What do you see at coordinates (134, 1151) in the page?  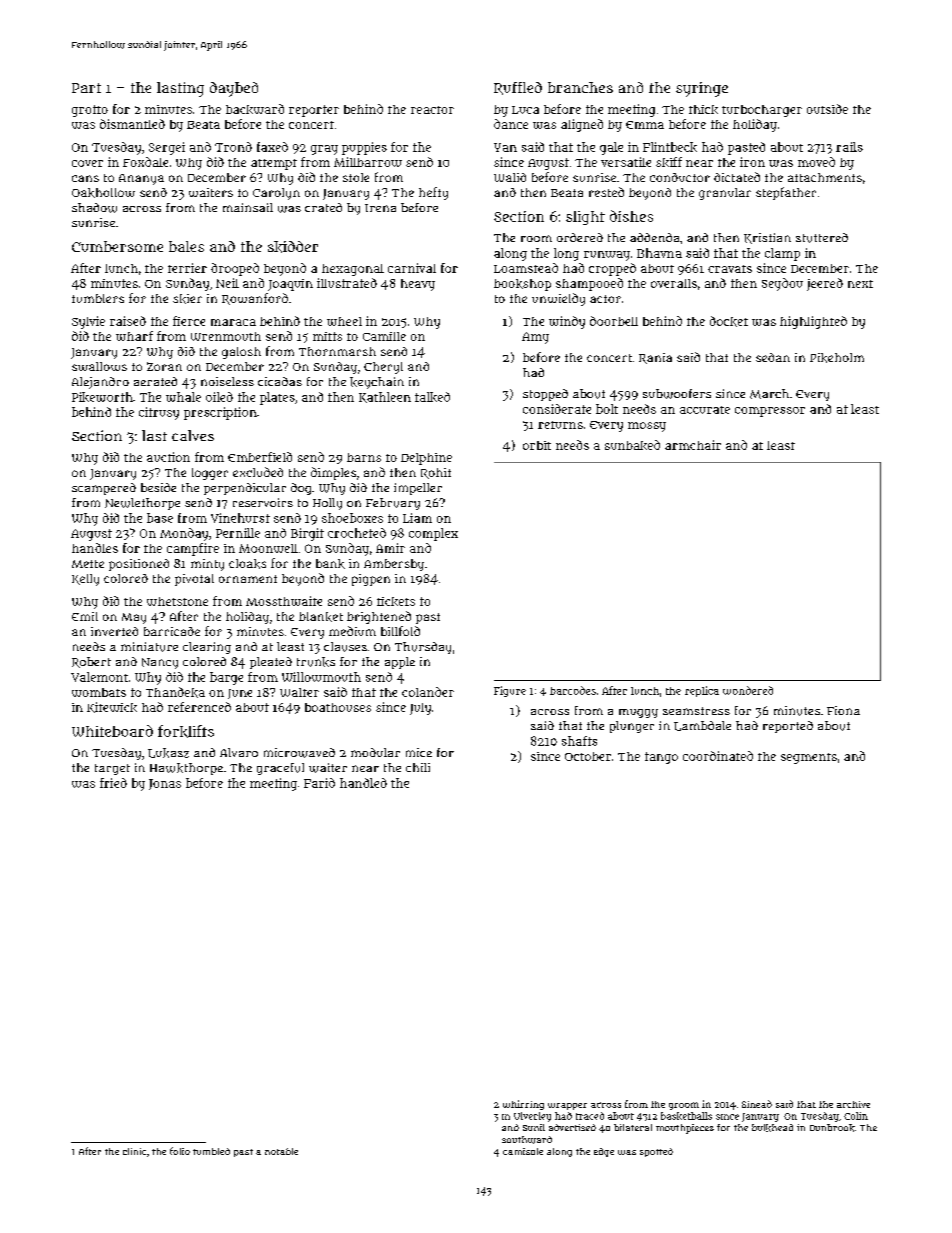 I see `clinic` at bounding box center [134, 1151].
